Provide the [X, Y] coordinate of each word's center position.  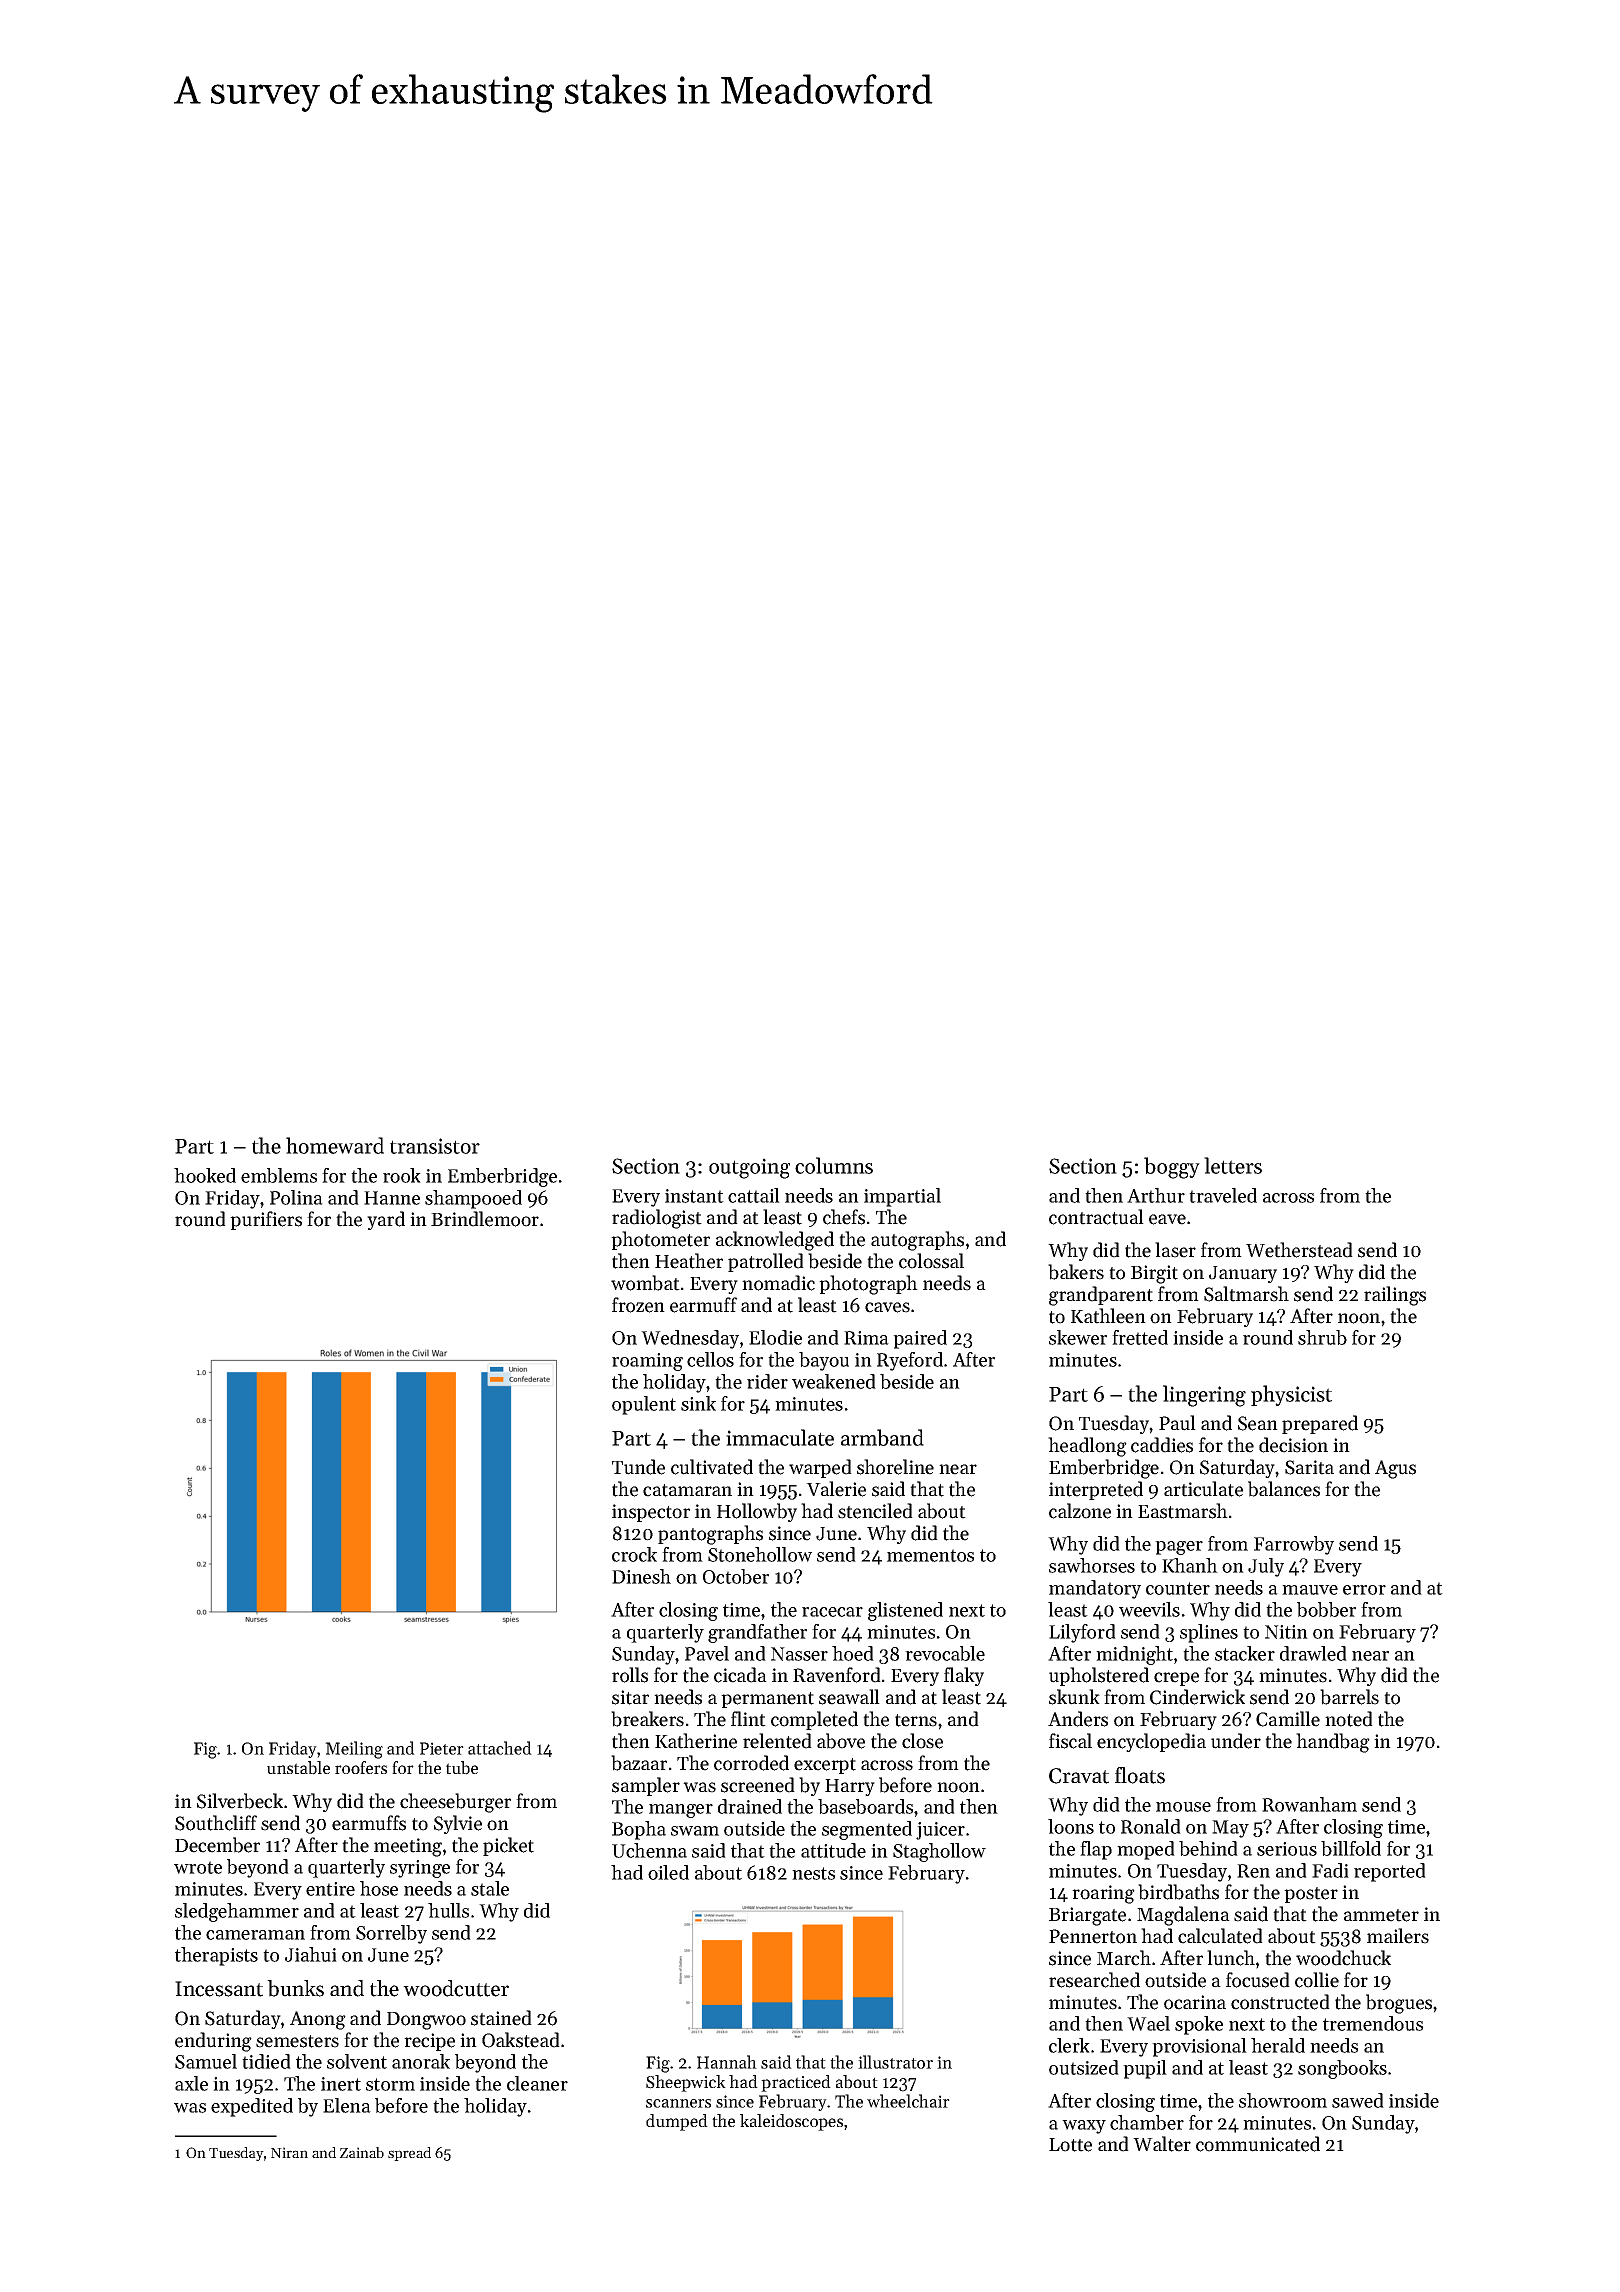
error [1364, 1590]
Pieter [442, 1748]
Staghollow [939, 1852]
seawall [849, 1697]
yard [386, 1220]
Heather [689, 1261]
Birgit [1154, 1274]
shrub [1322, 1337]
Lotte [1070, 2145]
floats [1140, 1775]
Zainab [362, 2152]
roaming [647, 1362]
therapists [216, 1956]
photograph [868, 1285]
